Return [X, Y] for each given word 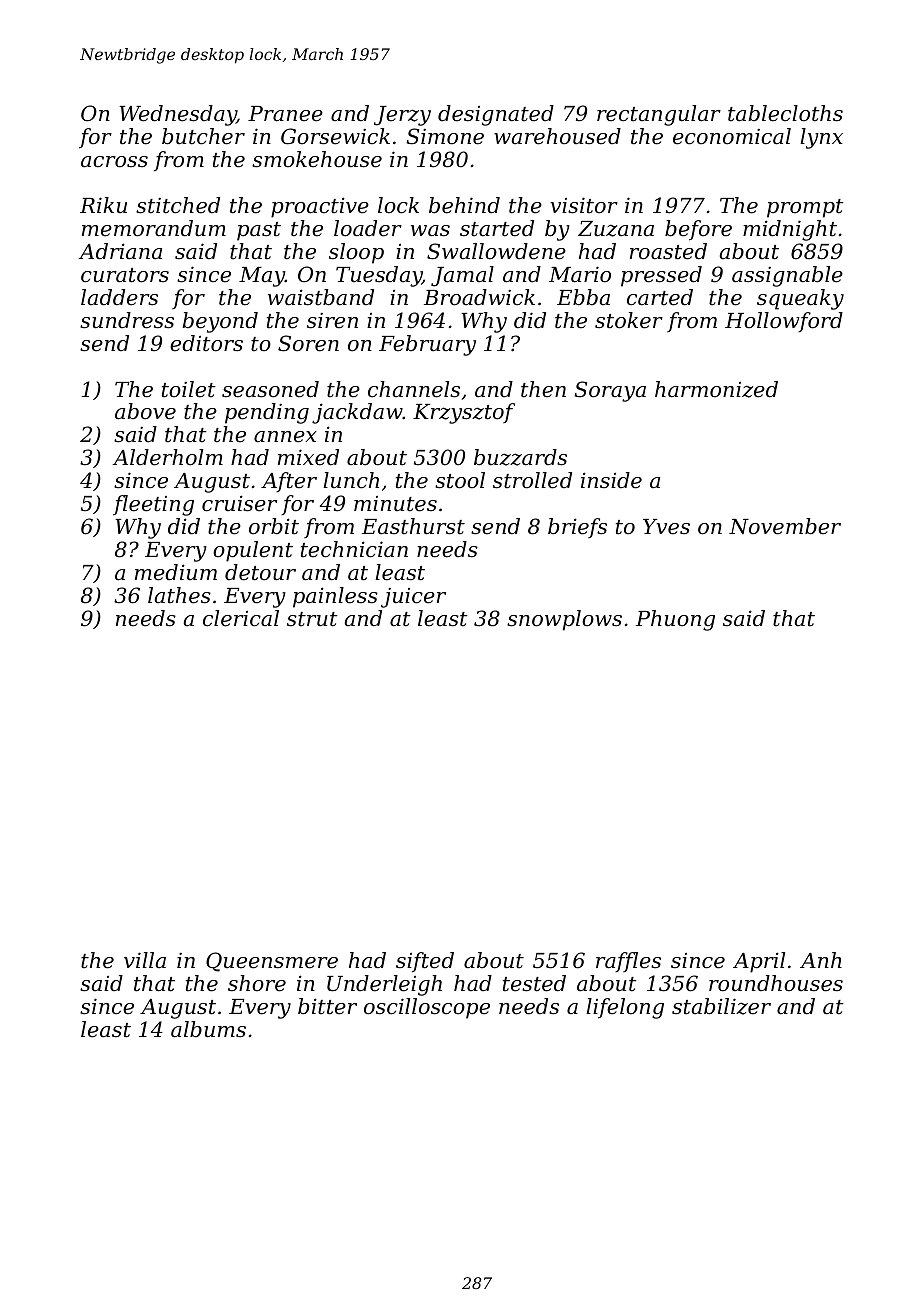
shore [257, 983]
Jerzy [402, 116]
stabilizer [721, 1006]
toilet [189, 389]
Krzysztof [464, 413]
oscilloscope [427, 1008]
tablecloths [785, 113]
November [785, 526]
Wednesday [178, 115]
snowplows [564, 620]
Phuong [675, 620]
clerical [241, 618]
